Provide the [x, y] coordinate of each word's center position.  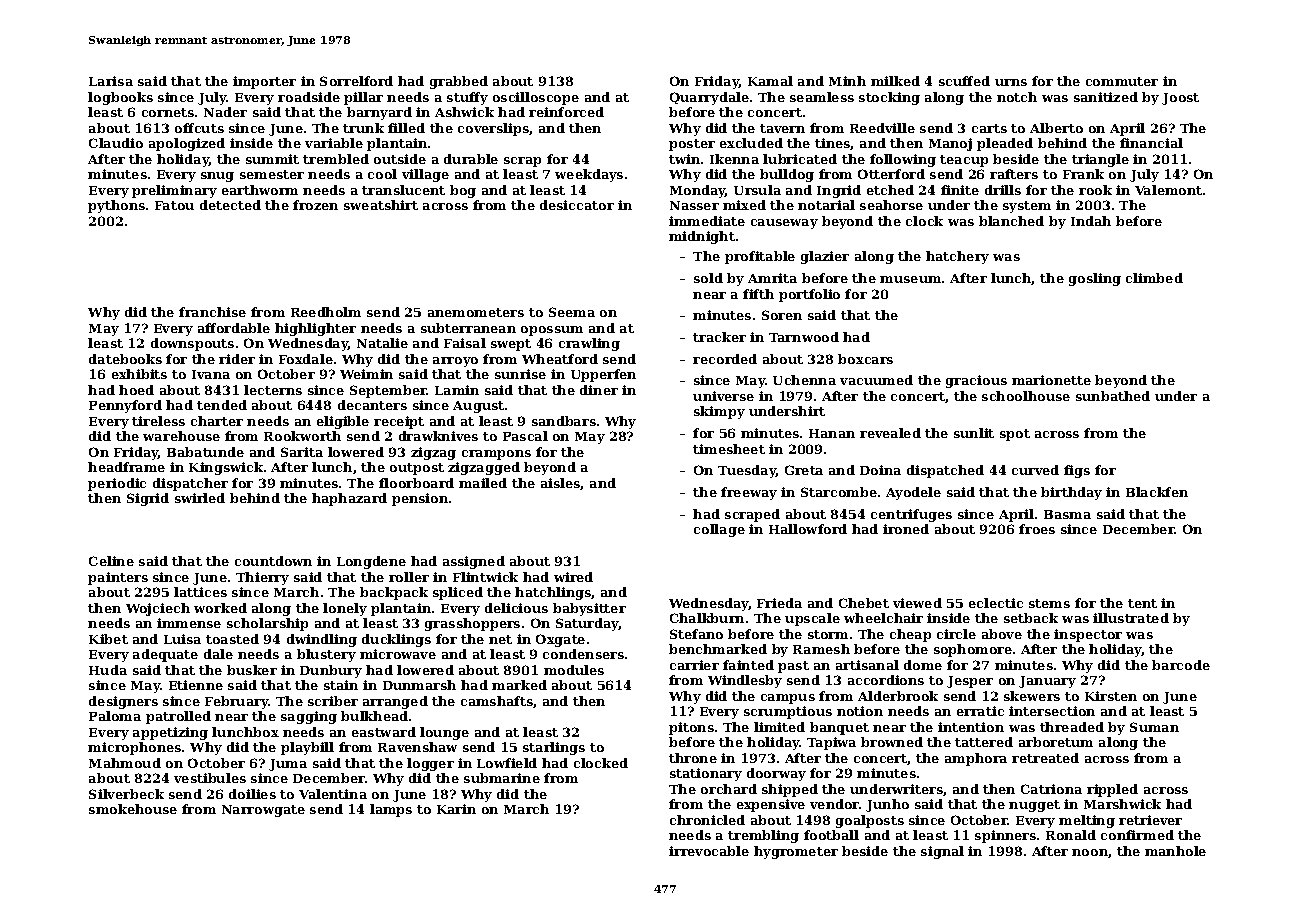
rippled [1112, 790]
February [237, 702]
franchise [212, 312]
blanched [1011, 221]
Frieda [779, 603]
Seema [572, 312]
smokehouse [133, 809]
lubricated [800, 159]
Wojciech [158, 609]
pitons [691, 728]
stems [1049, 603]
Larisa [111, 81]
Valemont [1168, 190]
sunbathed [1113, 396]
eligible [343, 422]
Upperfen [603, 375]
